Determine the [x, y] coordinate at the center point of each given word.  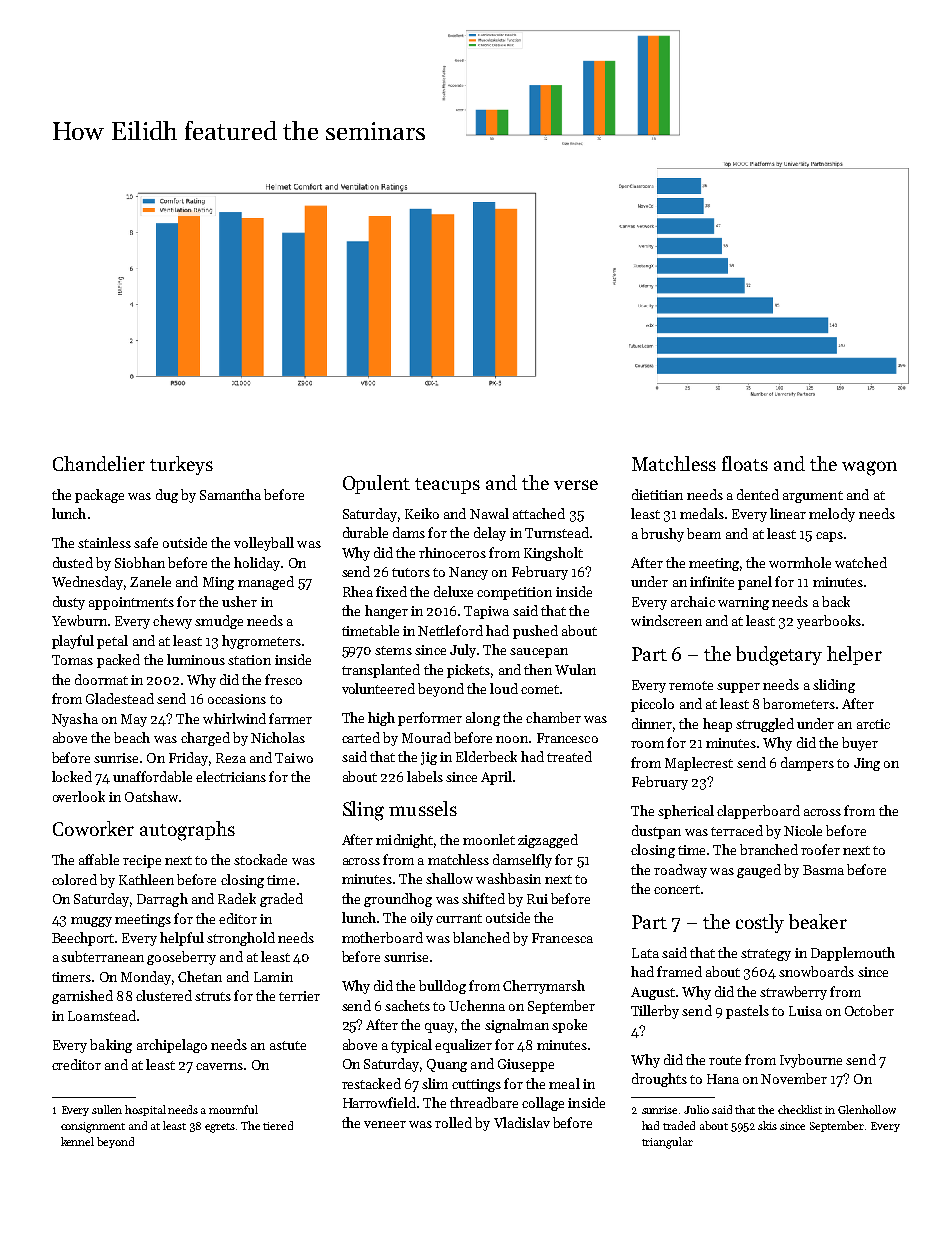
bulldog [442, 987]
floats [745, 463]
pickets [468, 671]
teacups [447, 486]
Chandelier [99, 463]
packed [118, 661]
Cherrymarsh [544, 987]
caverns [219, 1066]
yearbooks [829, 622]
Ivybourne [811, 1061]
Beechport [83, 939]
